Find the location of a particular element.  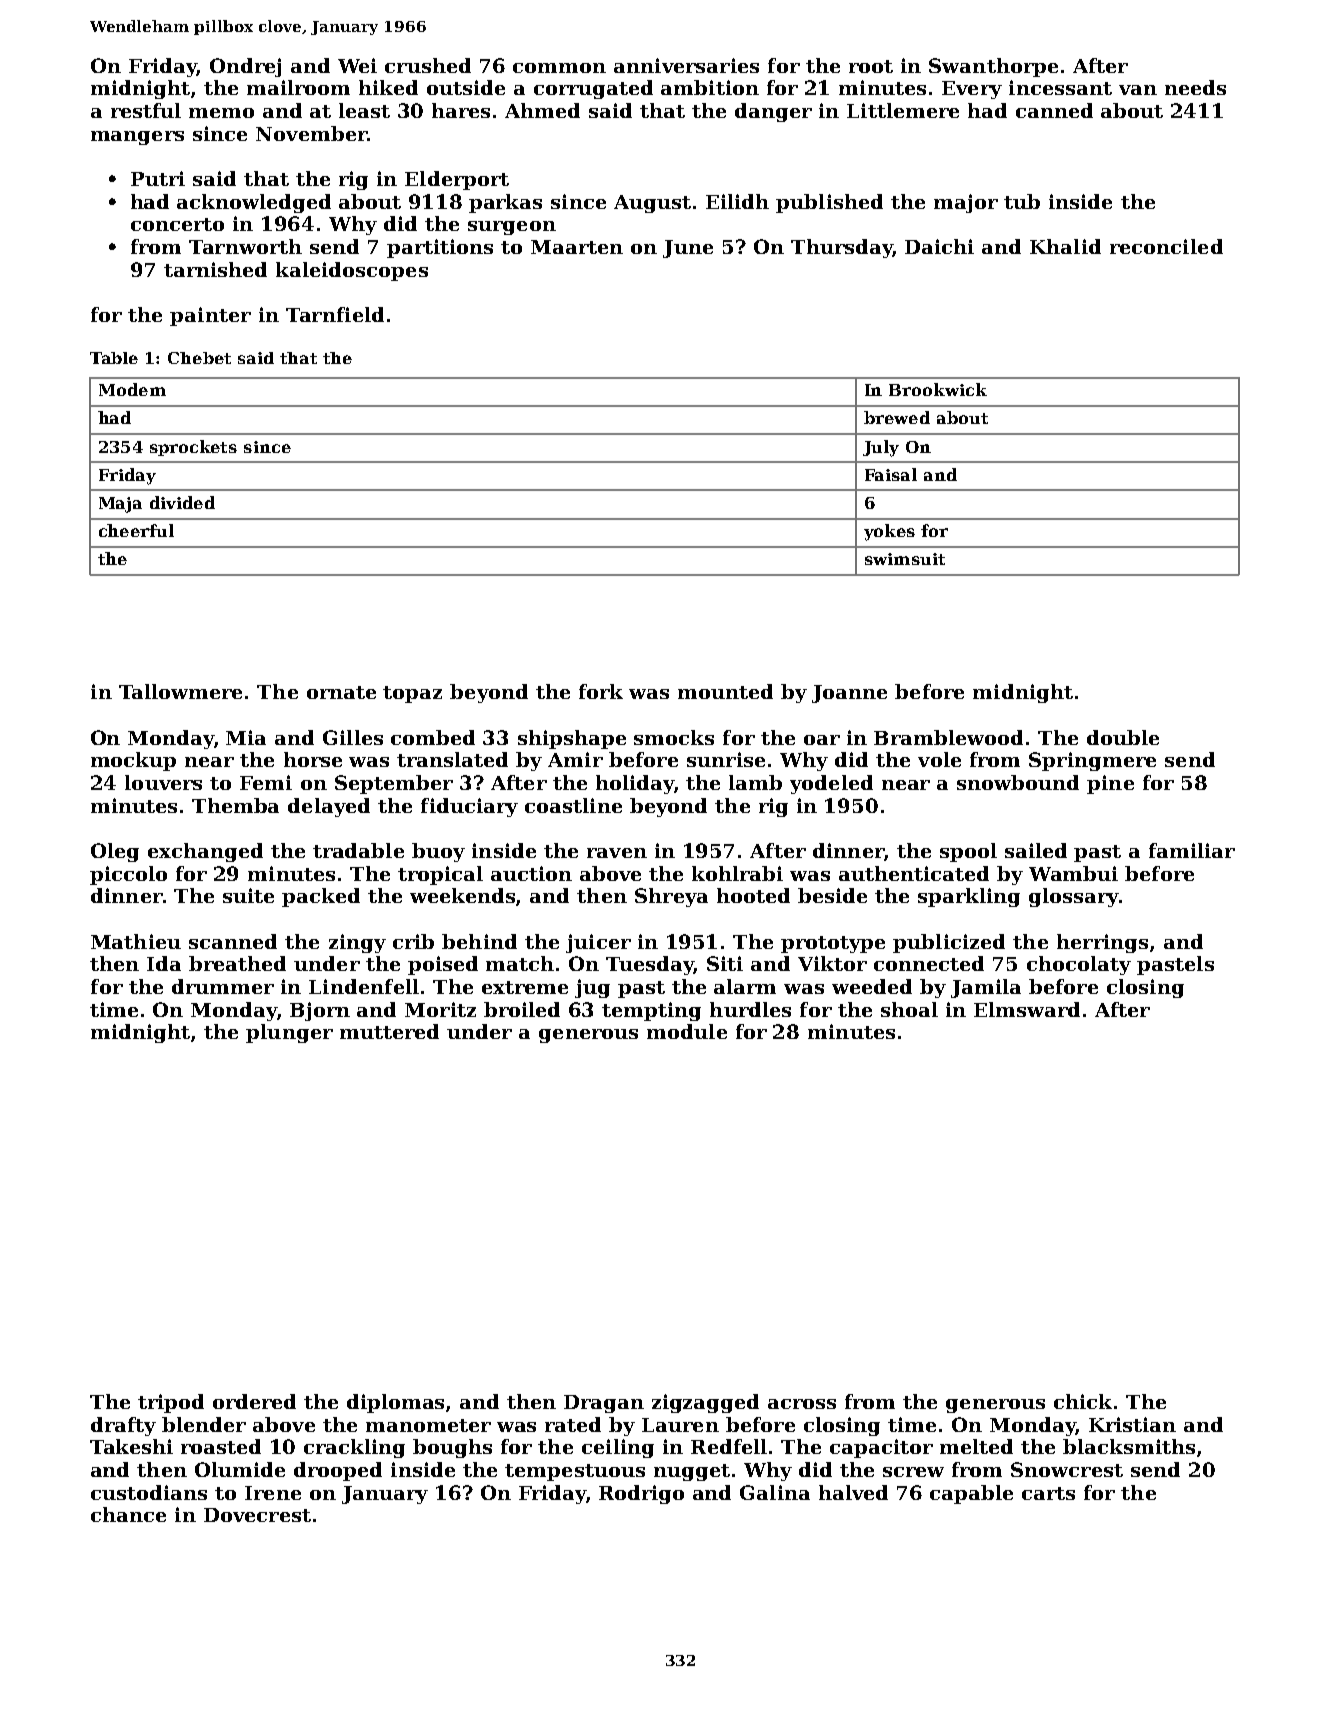

Swanthorpe is located at coordinates (993, 67).
